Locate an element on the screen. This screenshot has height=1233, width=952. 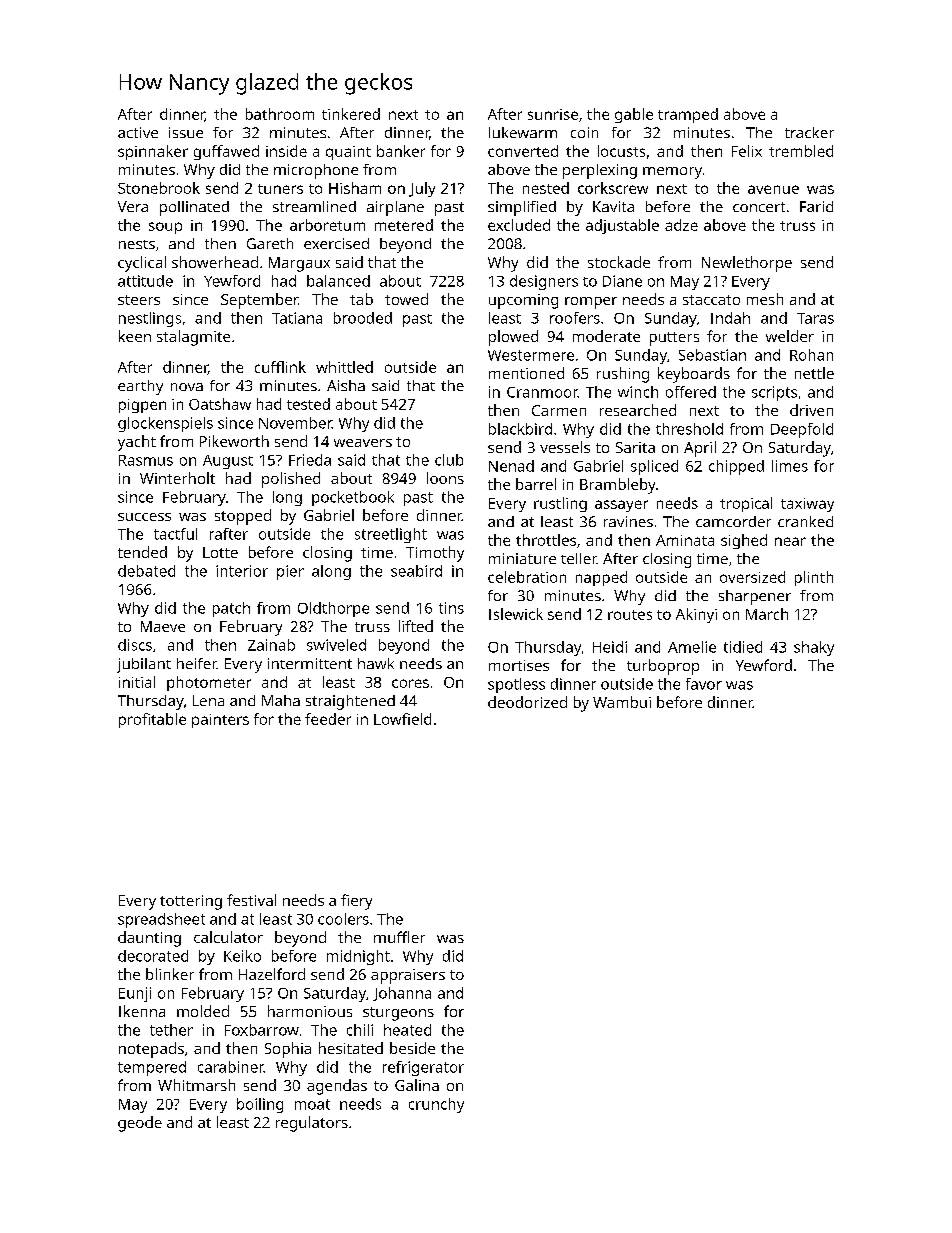
success is located at coordinates (144, 517).
